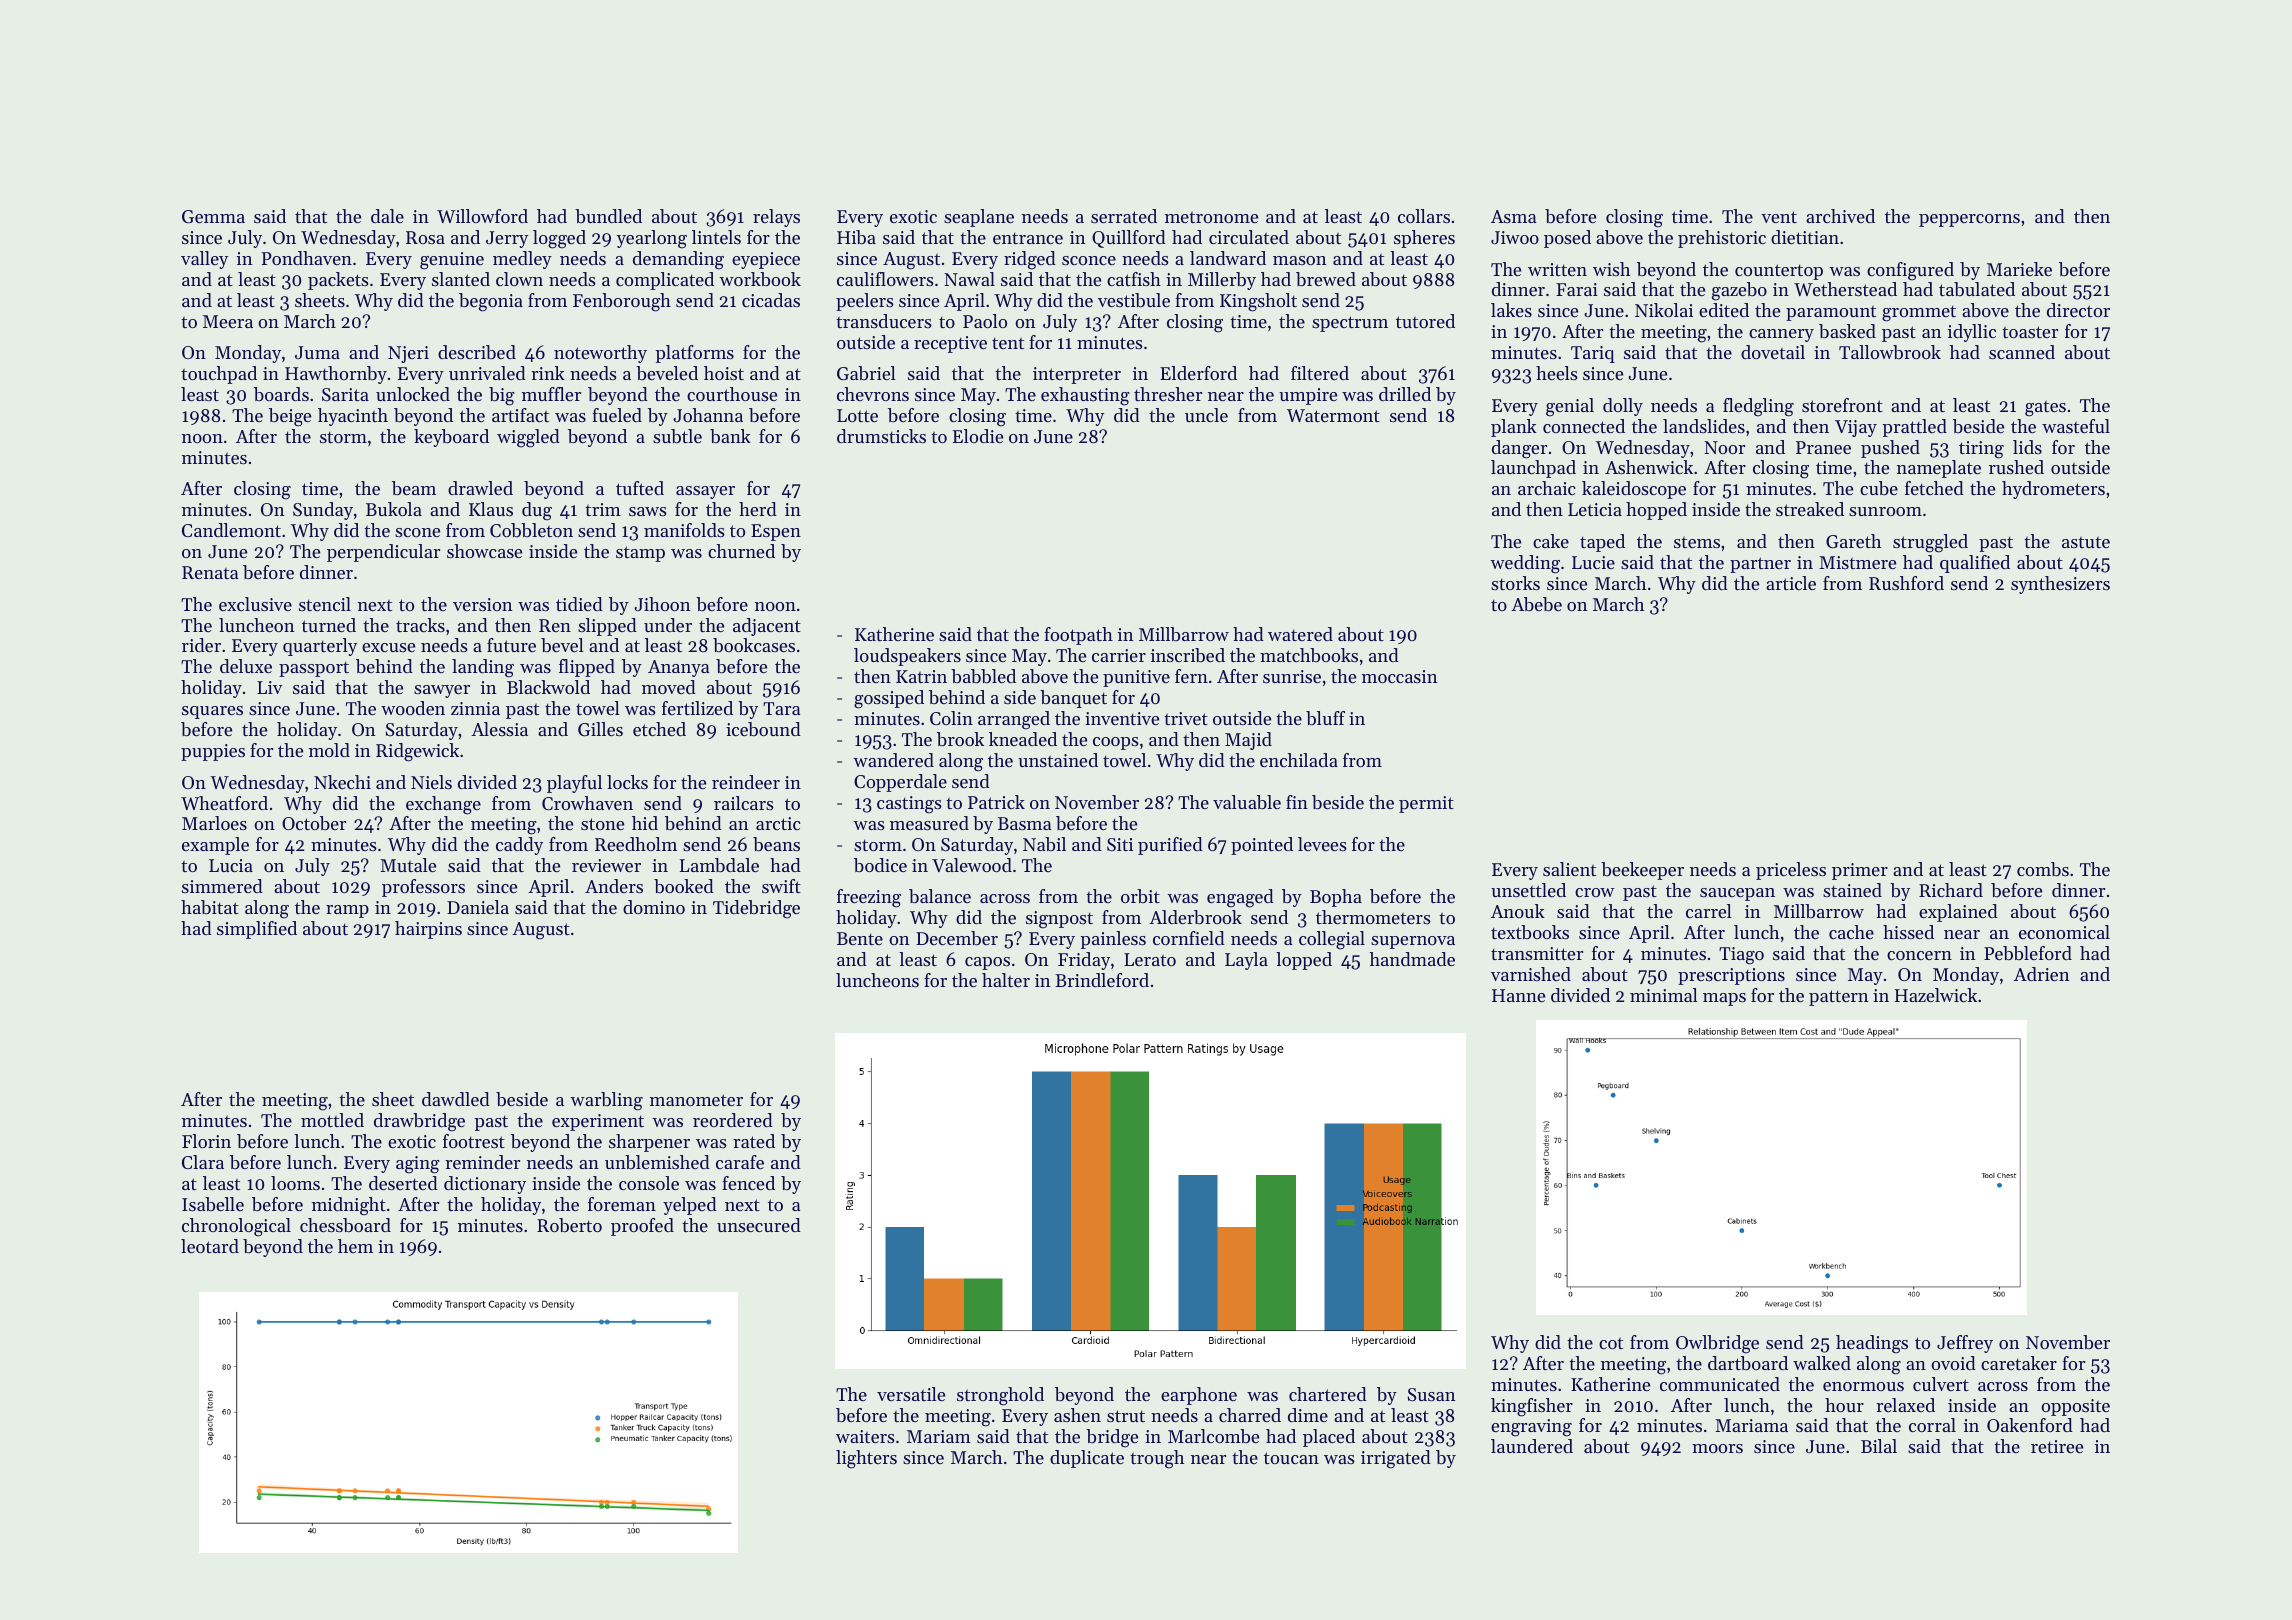  I want to click on astute, so click(2086, 542).
